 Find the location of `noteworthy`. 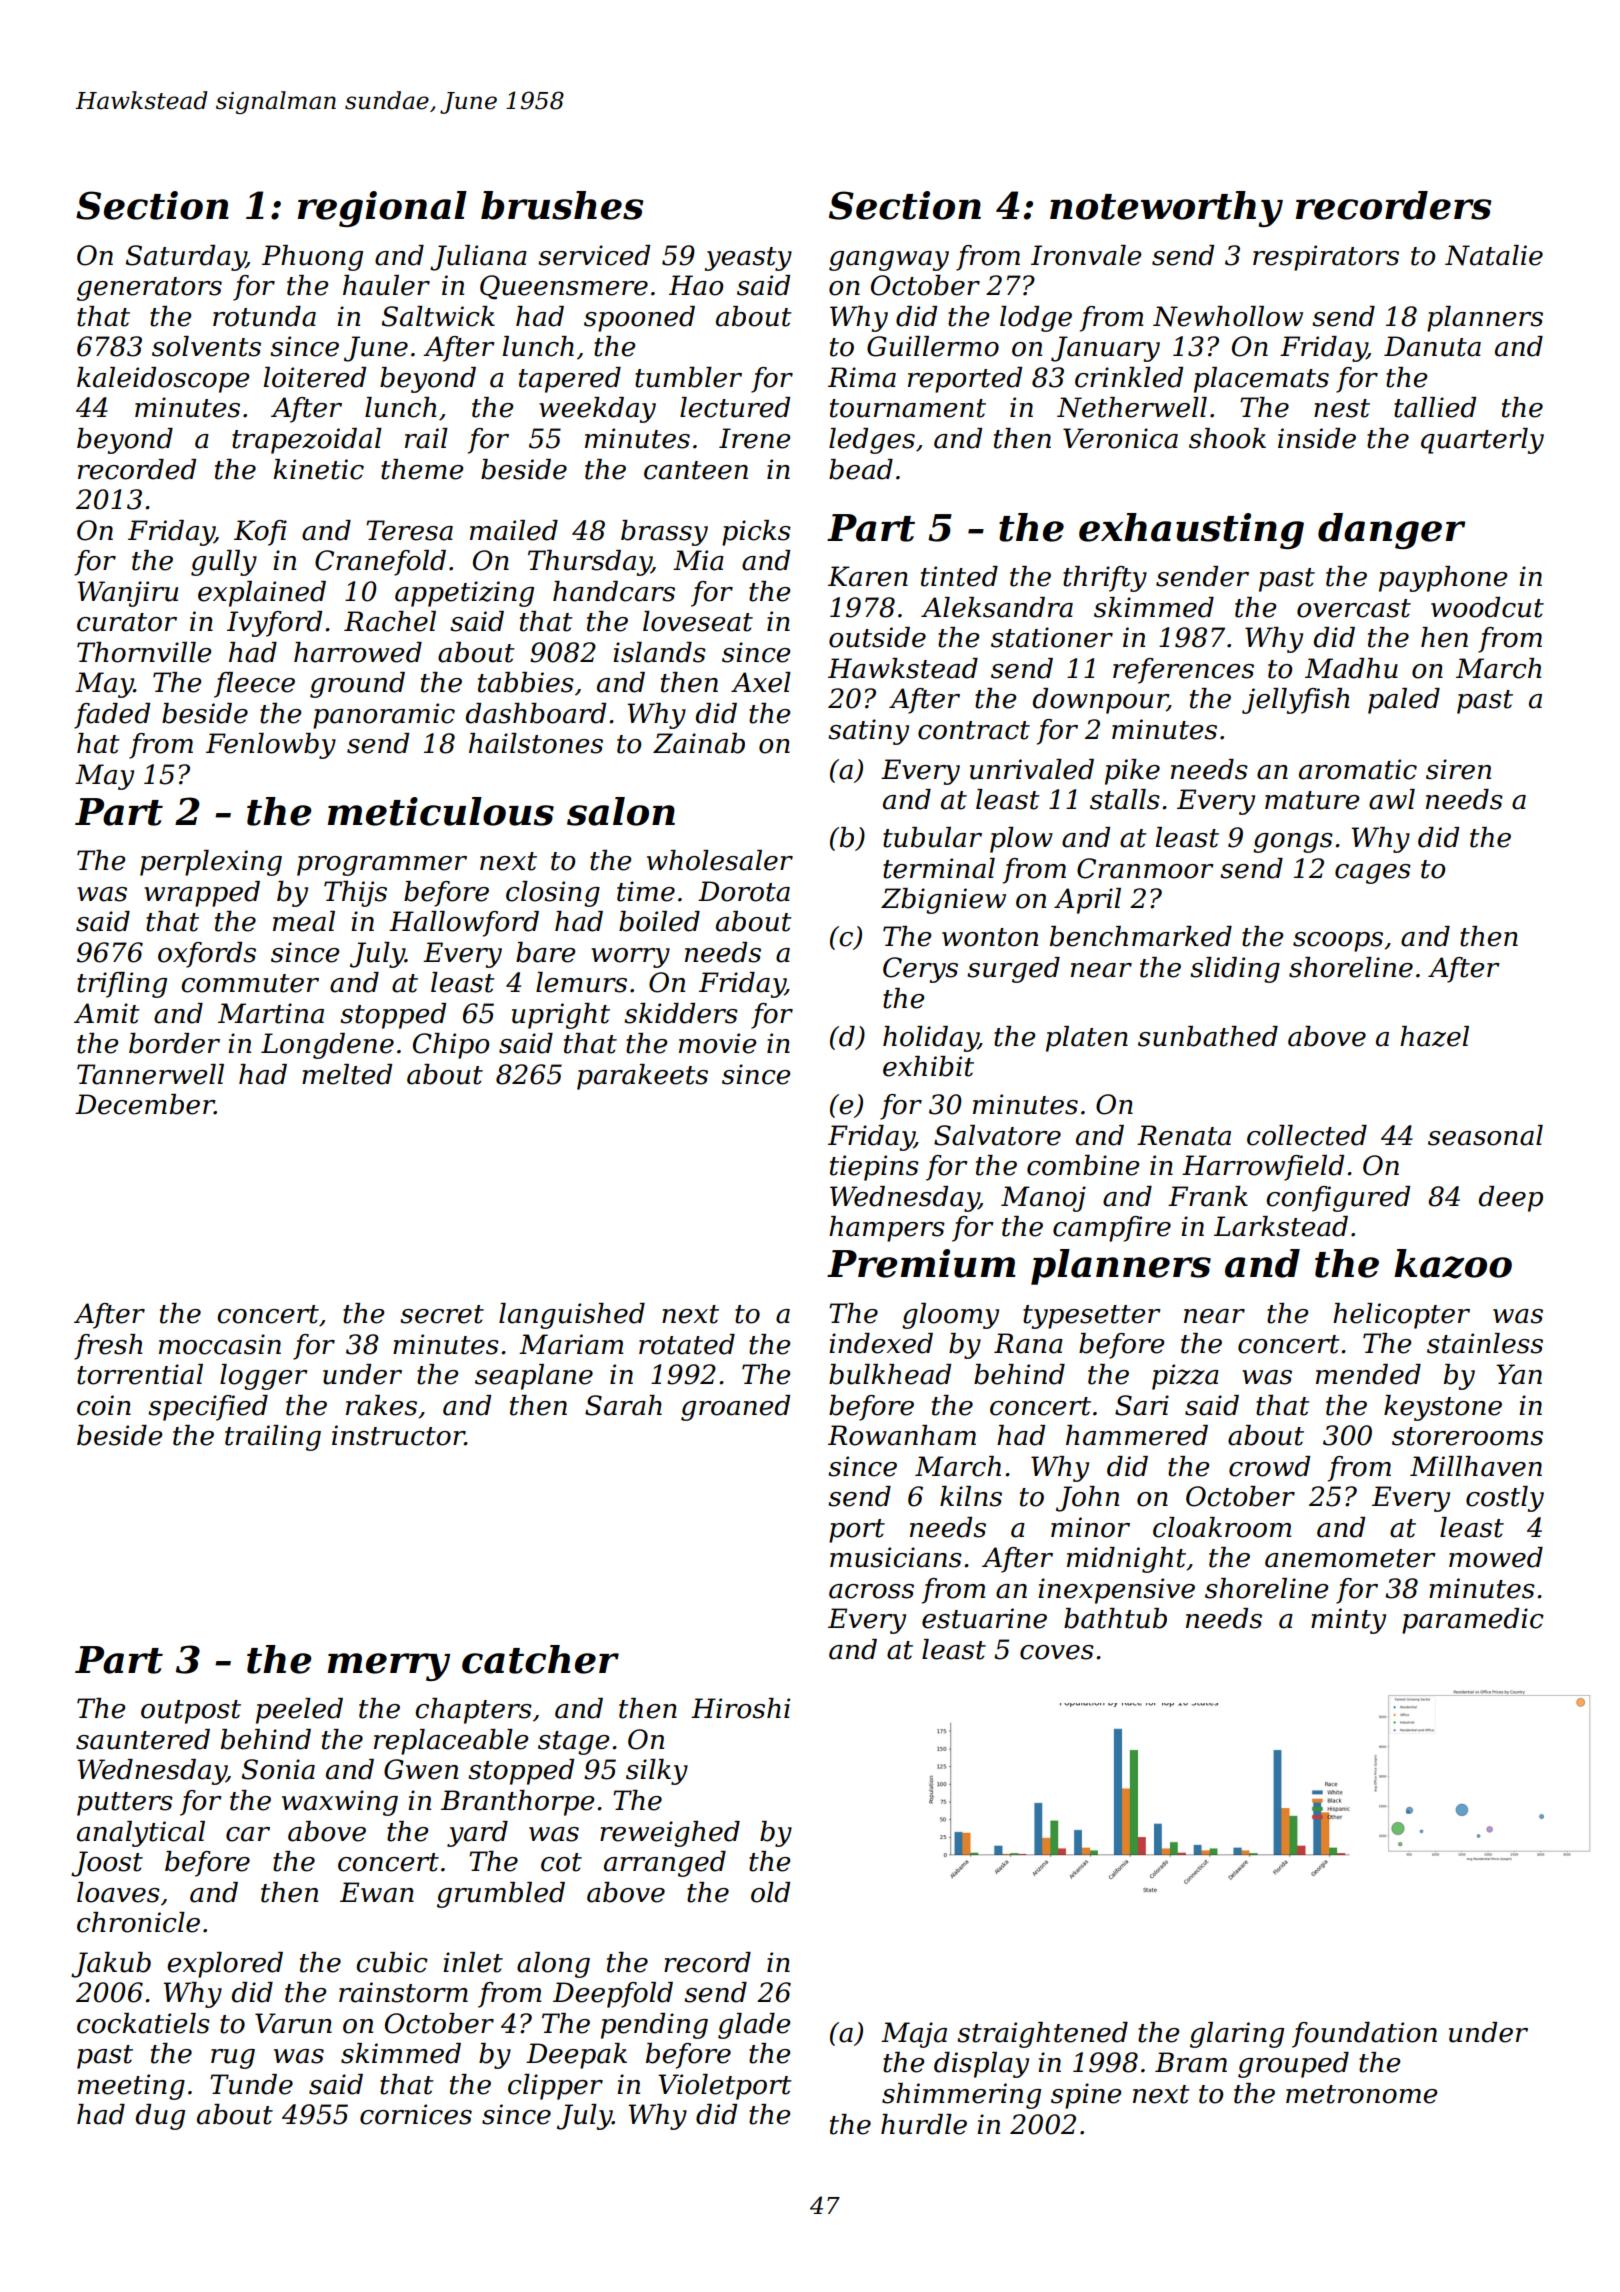

noteworthy is located at coordinates (1166, 209).
